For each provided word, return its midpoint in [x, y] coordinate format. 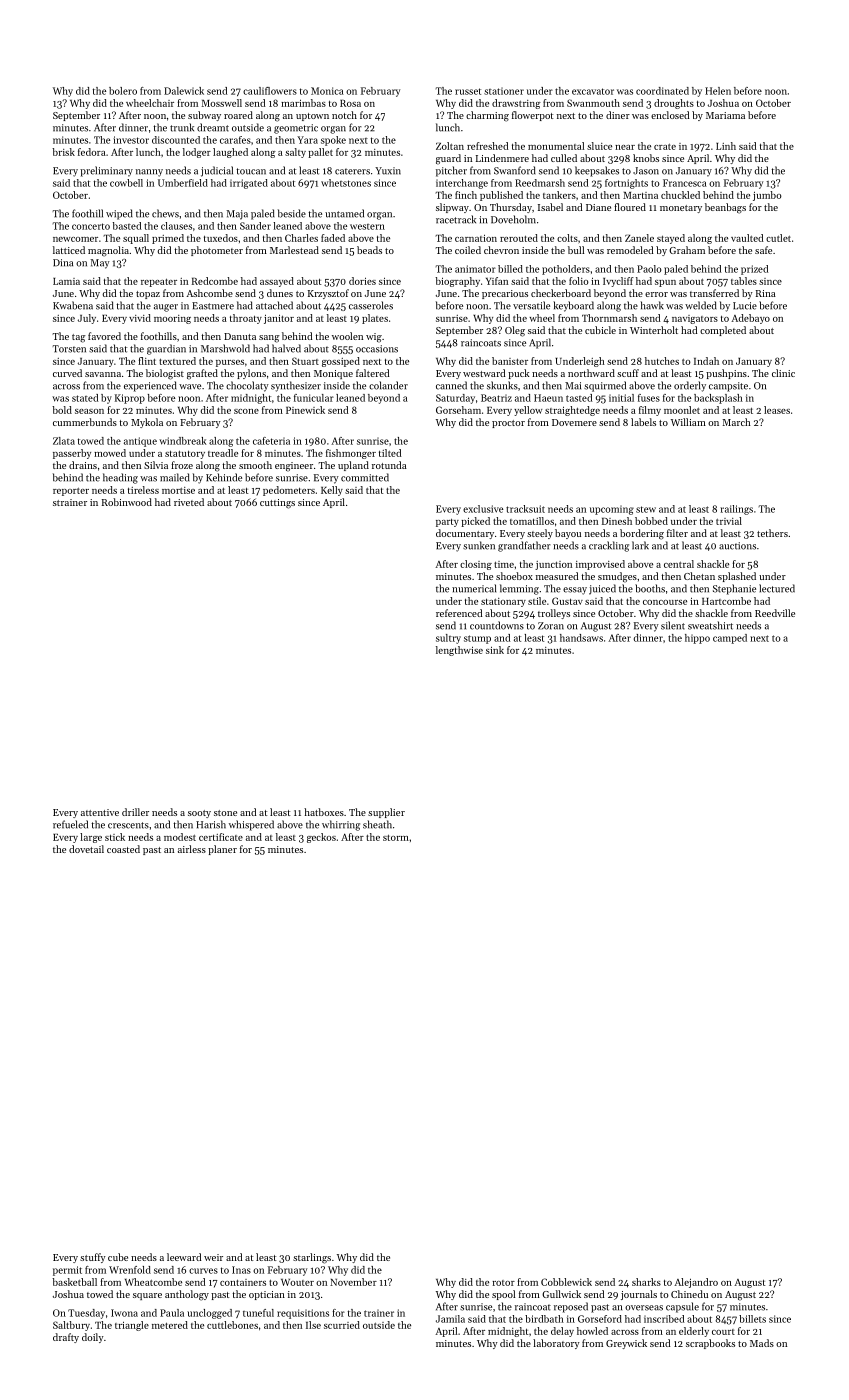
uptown [312, 117]
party [447, 523]
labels [643, 422]
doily [93, 1338]
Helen [718, 91]
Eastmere [213, 306]
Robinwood [127, 502]
